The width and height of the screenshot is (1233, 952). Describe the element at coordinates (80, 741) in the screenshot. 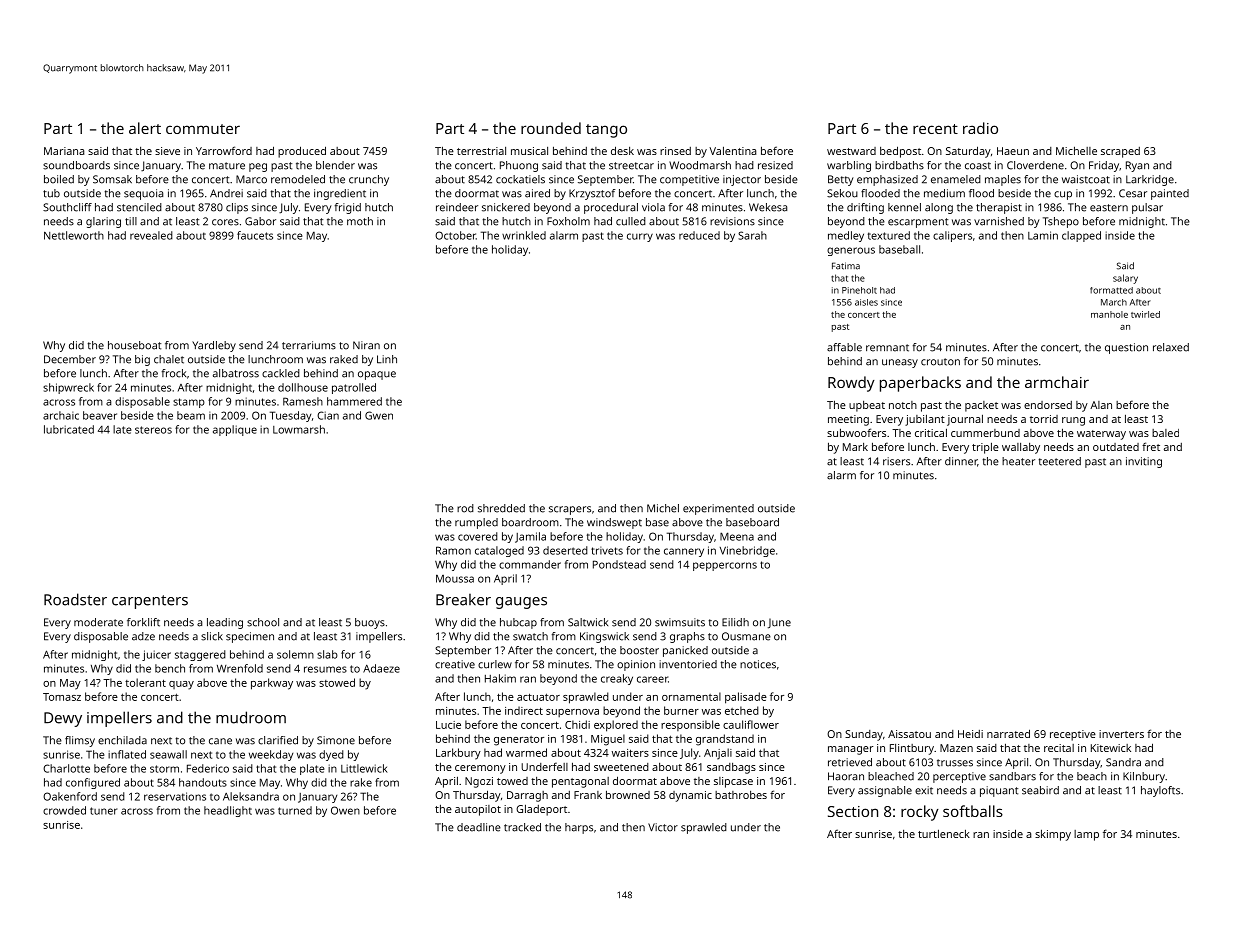

I see `flimsy` at that location.
